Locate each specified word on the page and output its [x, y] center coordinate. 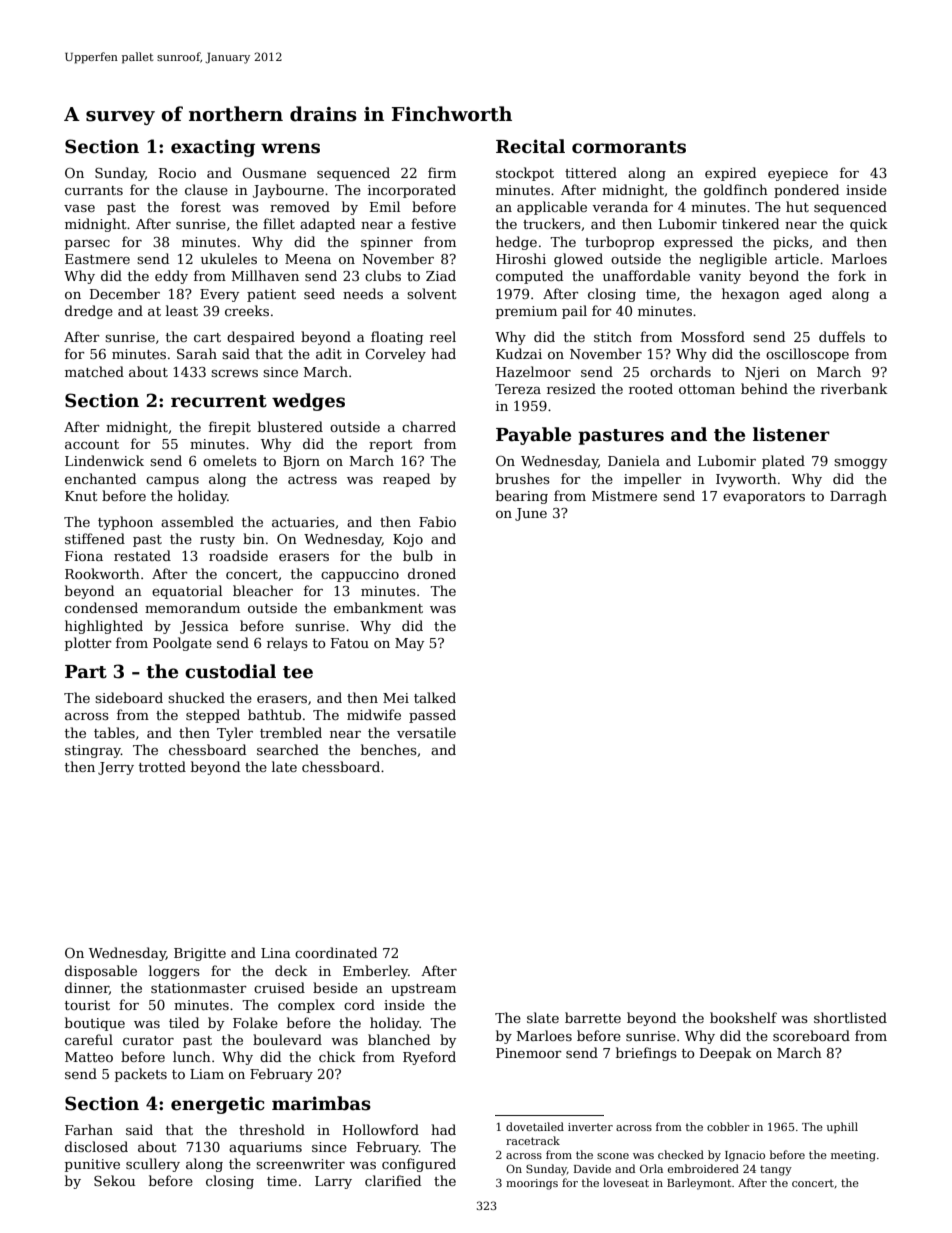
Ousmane [274, 173]
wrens [290, 148]
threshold [272, 1129]
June [531, 514]
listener [791, 434]
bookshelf [743, 1017]
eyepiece [798, 174]
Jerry [116, 768]
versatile [426, 732]
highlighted [104, 627]
